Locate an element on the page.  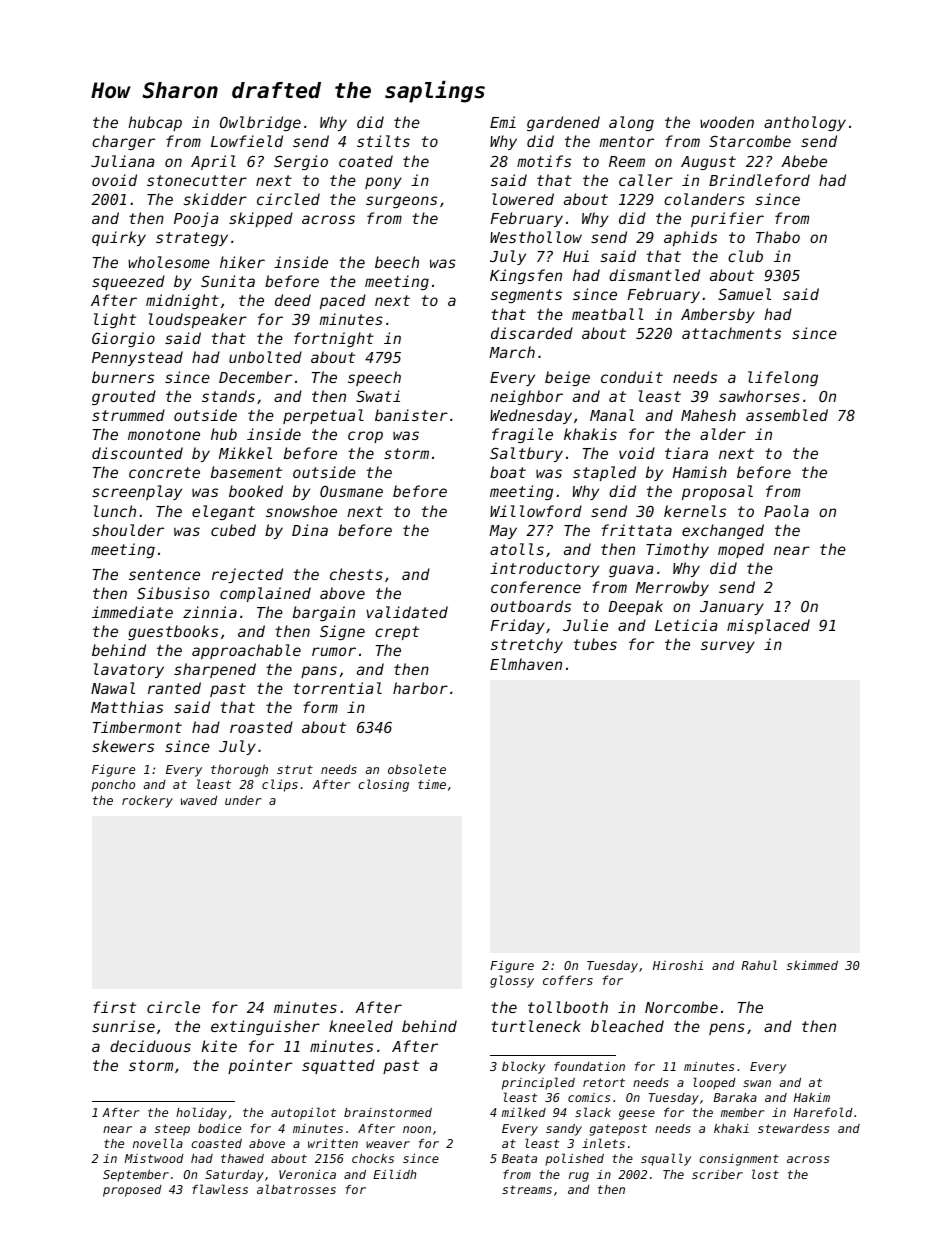
Westhollow is located at coordinates (536, 237).
